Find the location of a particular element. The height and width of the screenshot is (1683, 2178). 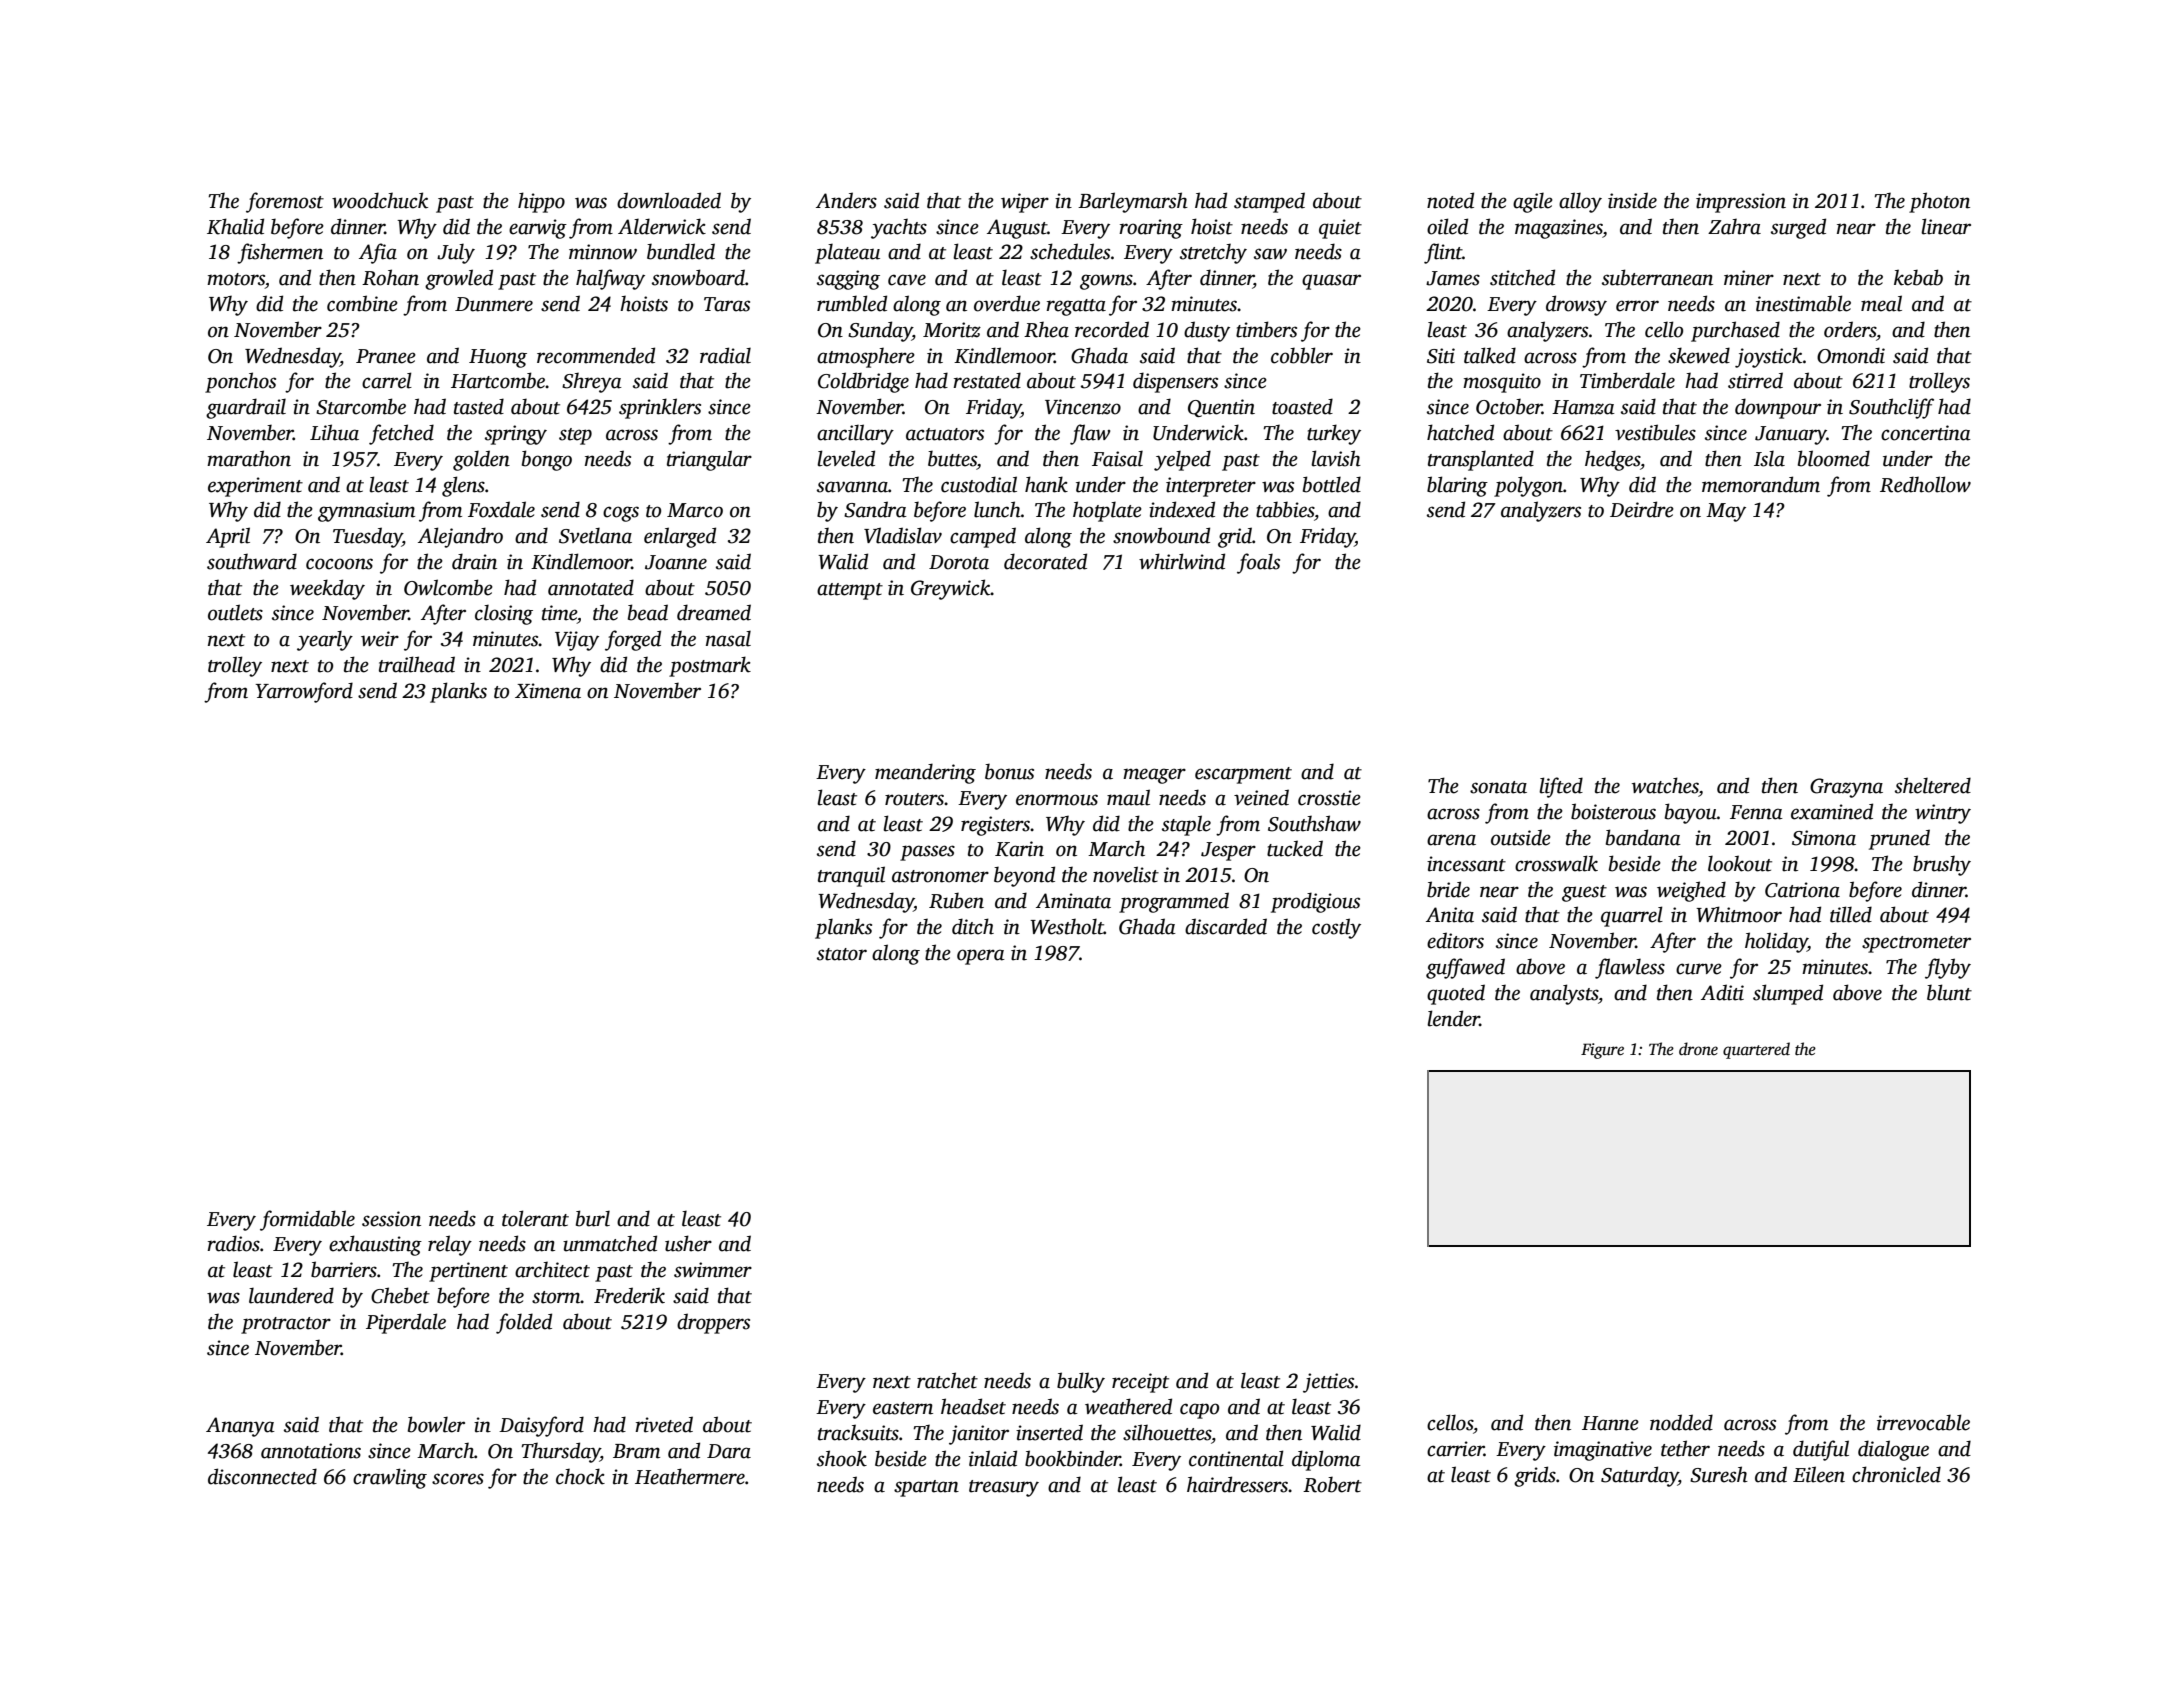

Khalid is located at coordinates (235, 226).
